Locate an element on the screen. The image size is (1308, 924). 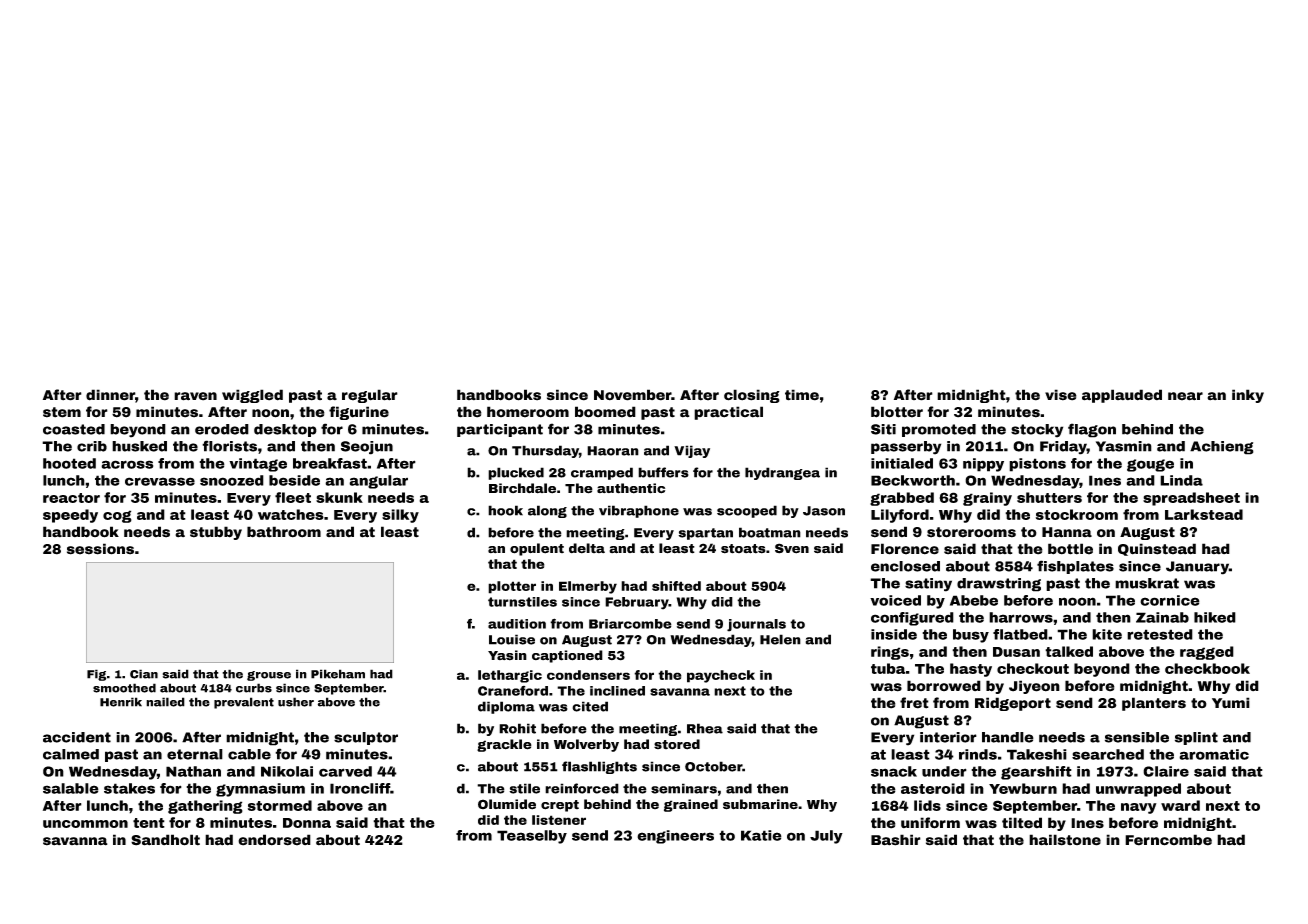
cornice is located at coordinates (1170, 600).
